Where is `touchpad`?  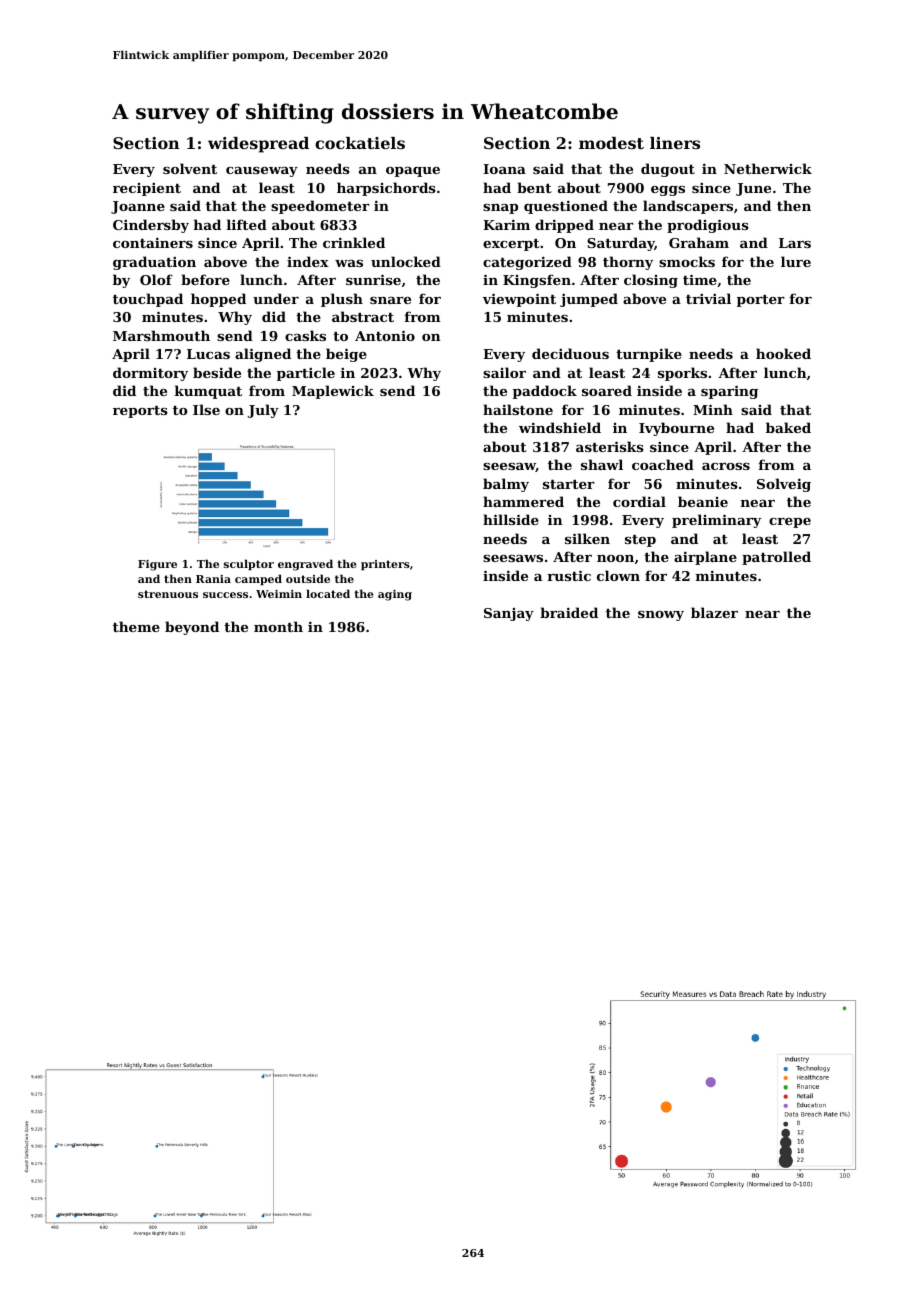
touchpad is located at coordinates (148, 300).
